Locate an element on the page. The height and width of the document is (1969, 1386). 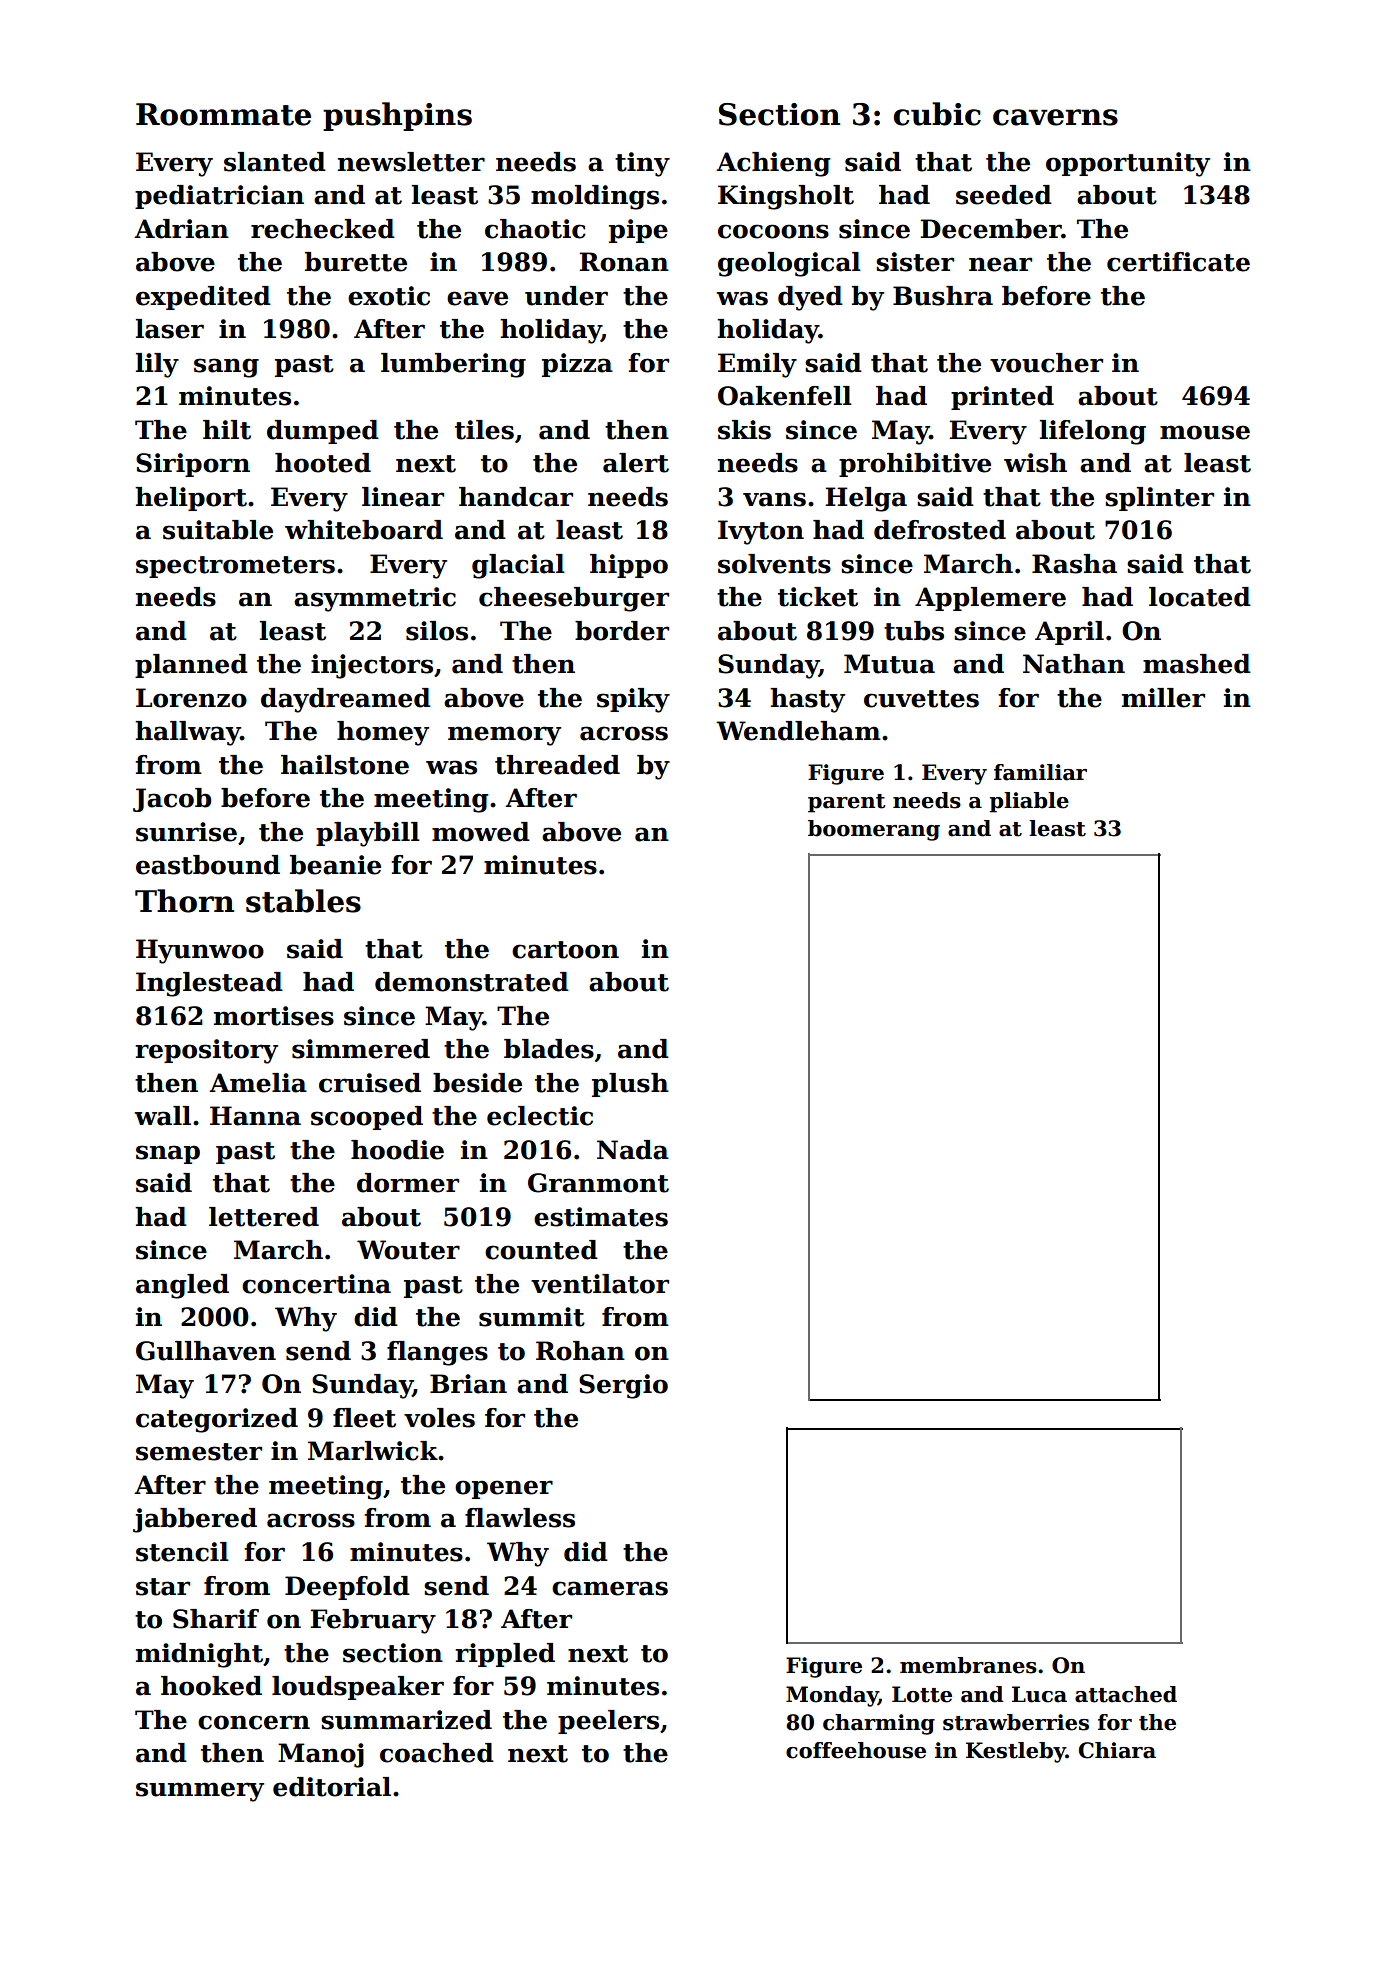
hallway is located at coordinates (187, 733).
